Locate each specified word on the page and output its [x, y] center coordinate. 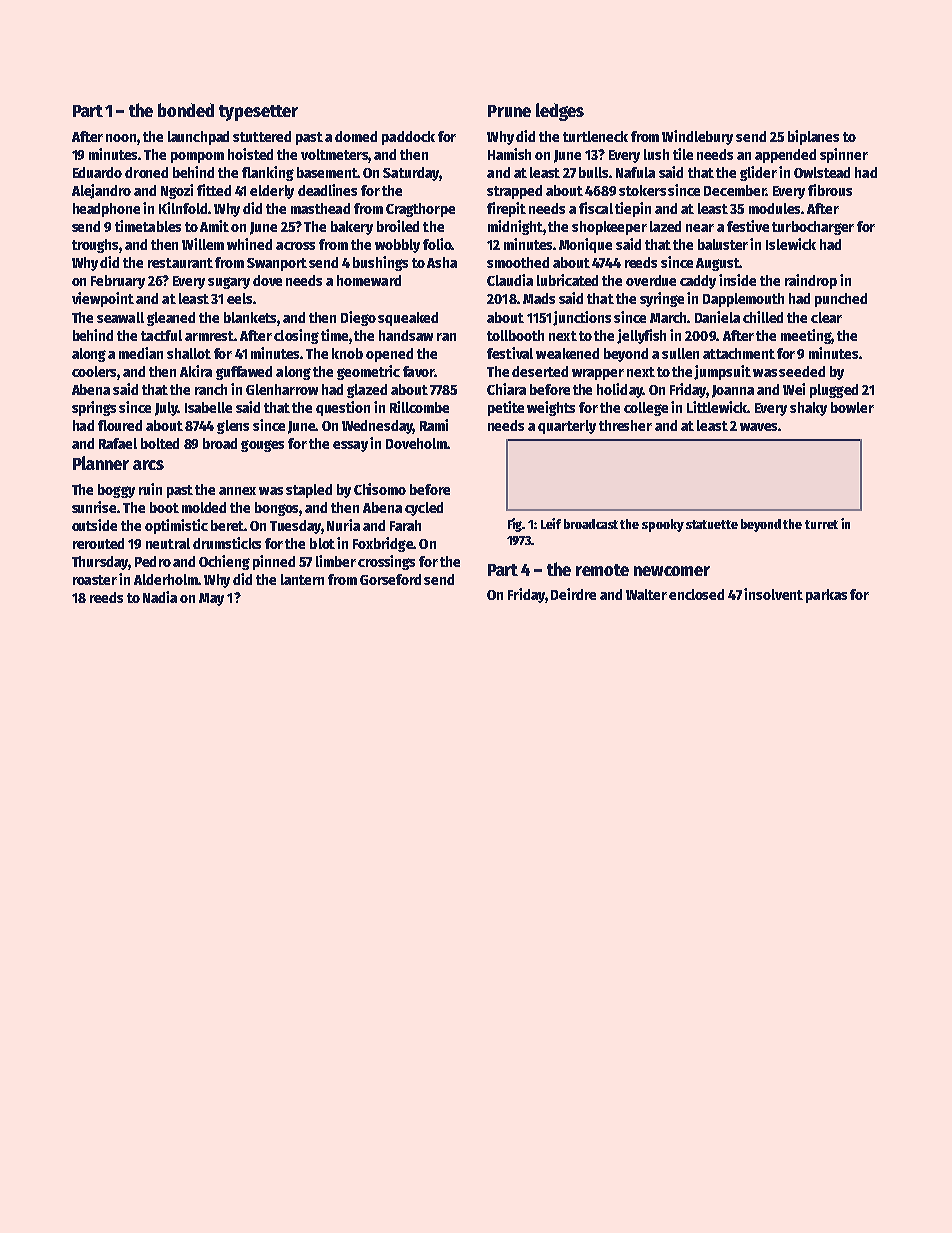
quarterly [567, 427]
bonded [186, 110]
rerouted [98, 543]
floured [120, 425]
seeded [802, 371]
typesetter [258, 113]
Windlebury [697, 137]
